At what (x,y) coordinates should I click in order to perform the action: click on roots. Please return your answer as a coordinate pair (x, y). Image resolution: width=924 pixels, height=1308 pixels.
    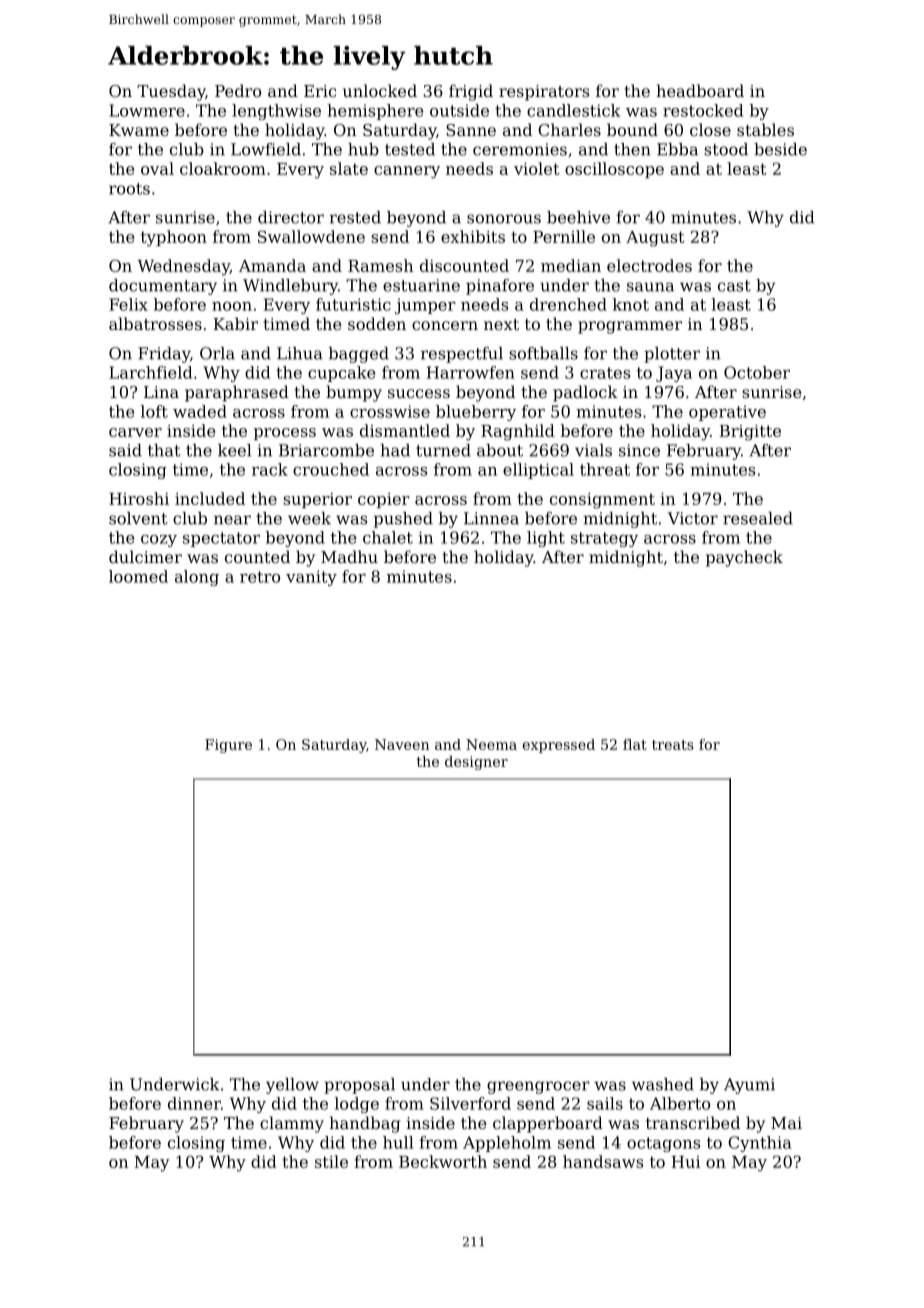
    Looking at the image, I should click on (129, 189).
